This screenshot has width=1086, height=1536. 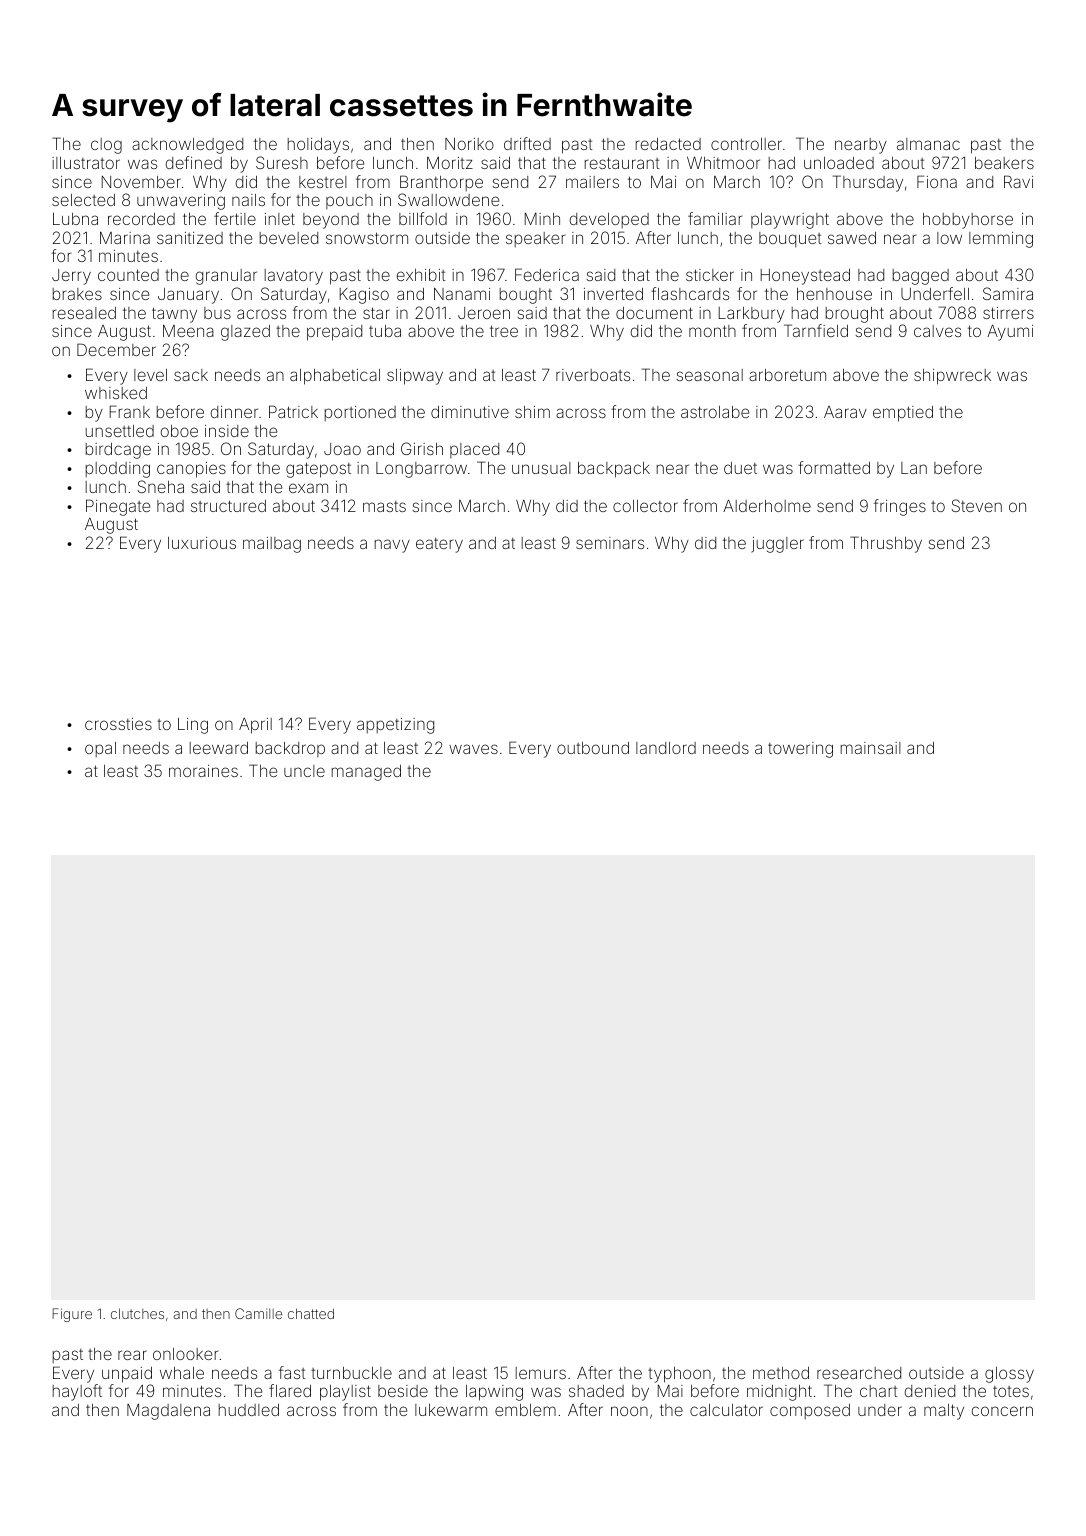 I want to click on mainsail, so click(x=871, y=748).
